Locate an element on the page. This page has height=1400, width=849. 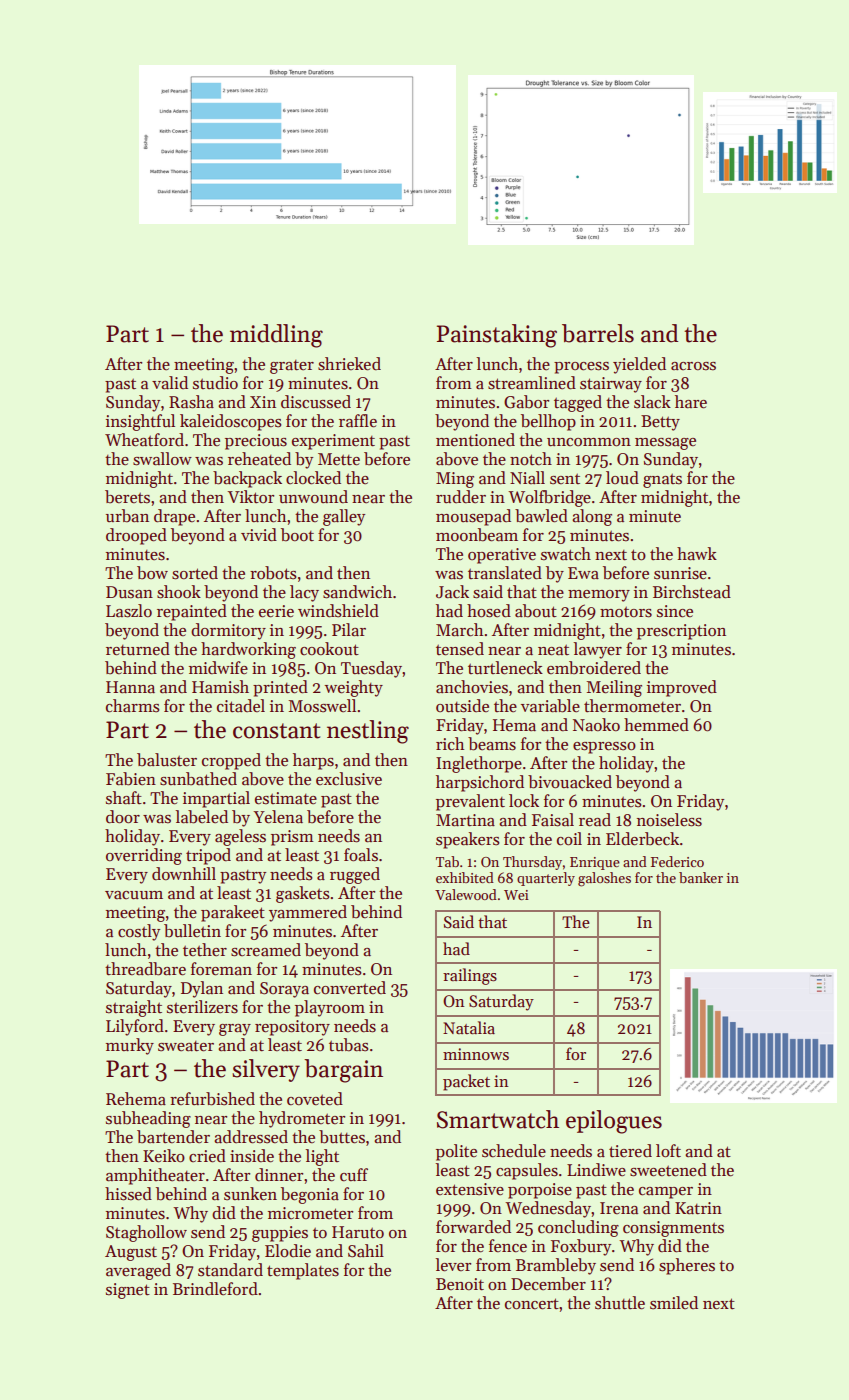
mentioned is located at coordinates (475, 440).
